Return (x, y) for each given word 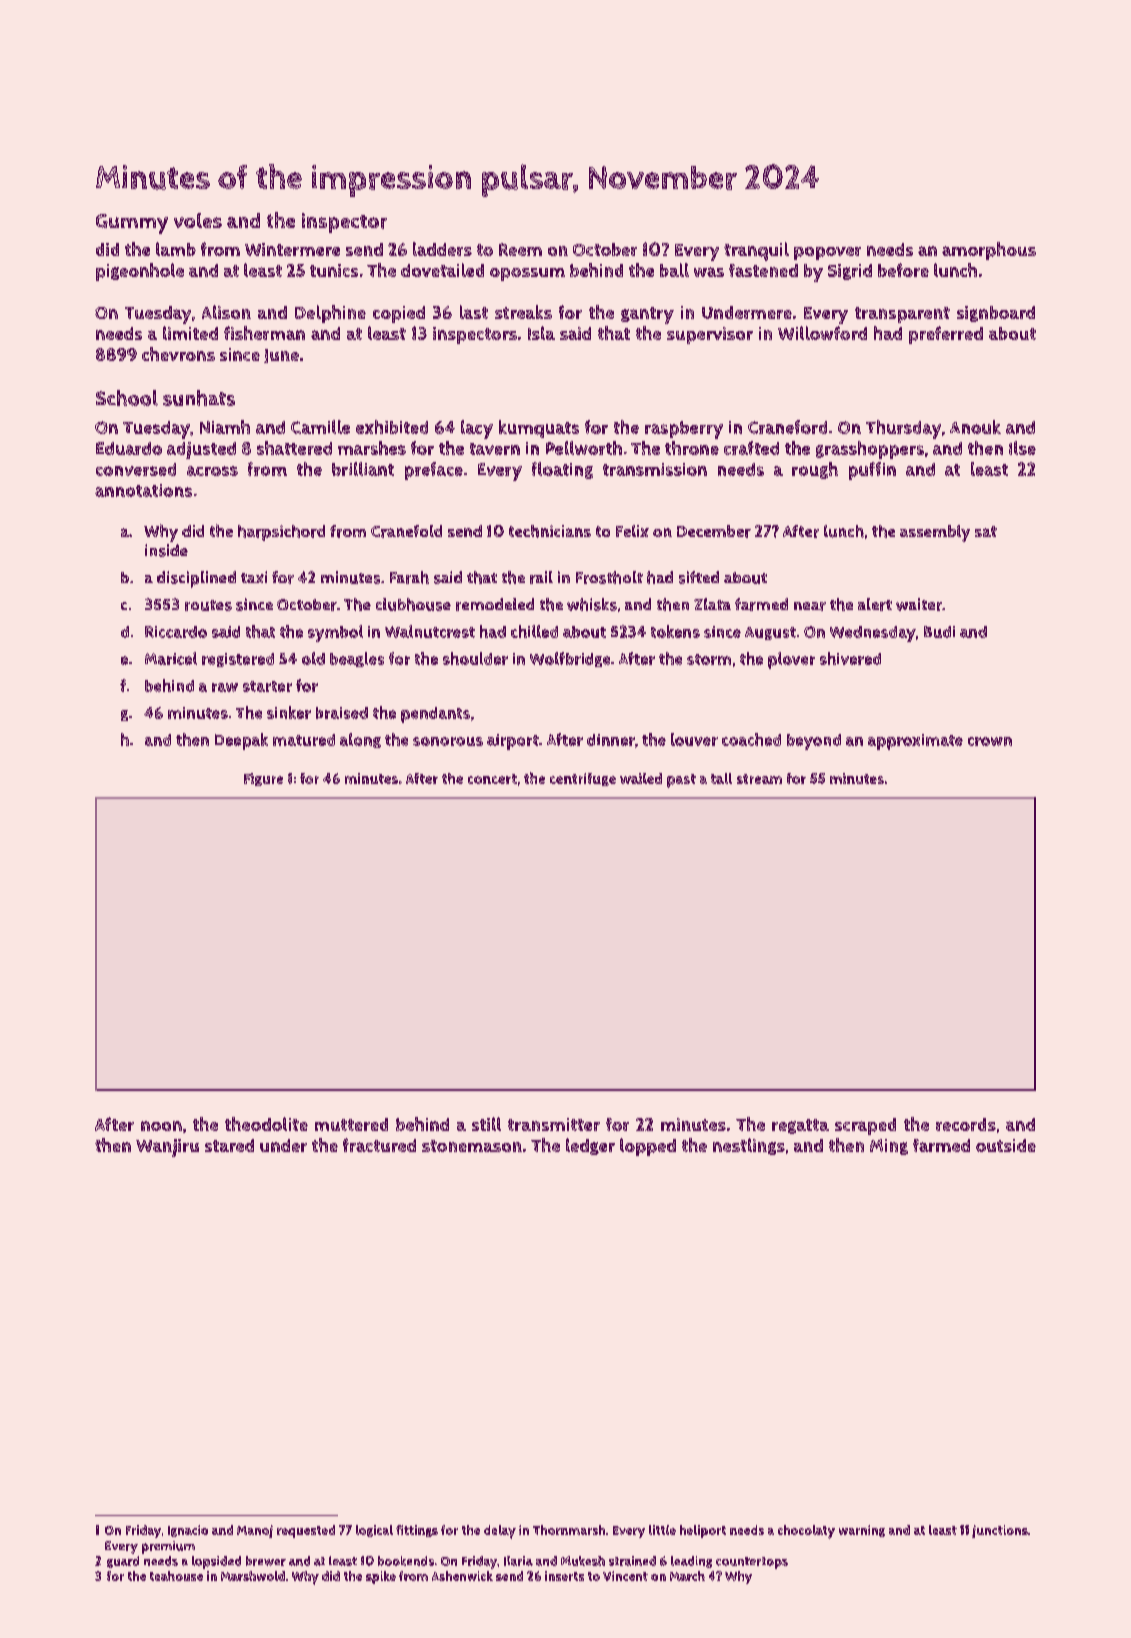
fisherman (264, 333)
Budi (939, 632)
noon (161, 1126)
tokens (675, 631)
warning (862, 1531)
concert (492, 779)
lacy (477, 429)
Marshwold (253, 1576)
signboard (996, 314)
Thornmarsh (569, 1530)
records (966, 1124)
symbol (335, 633)
